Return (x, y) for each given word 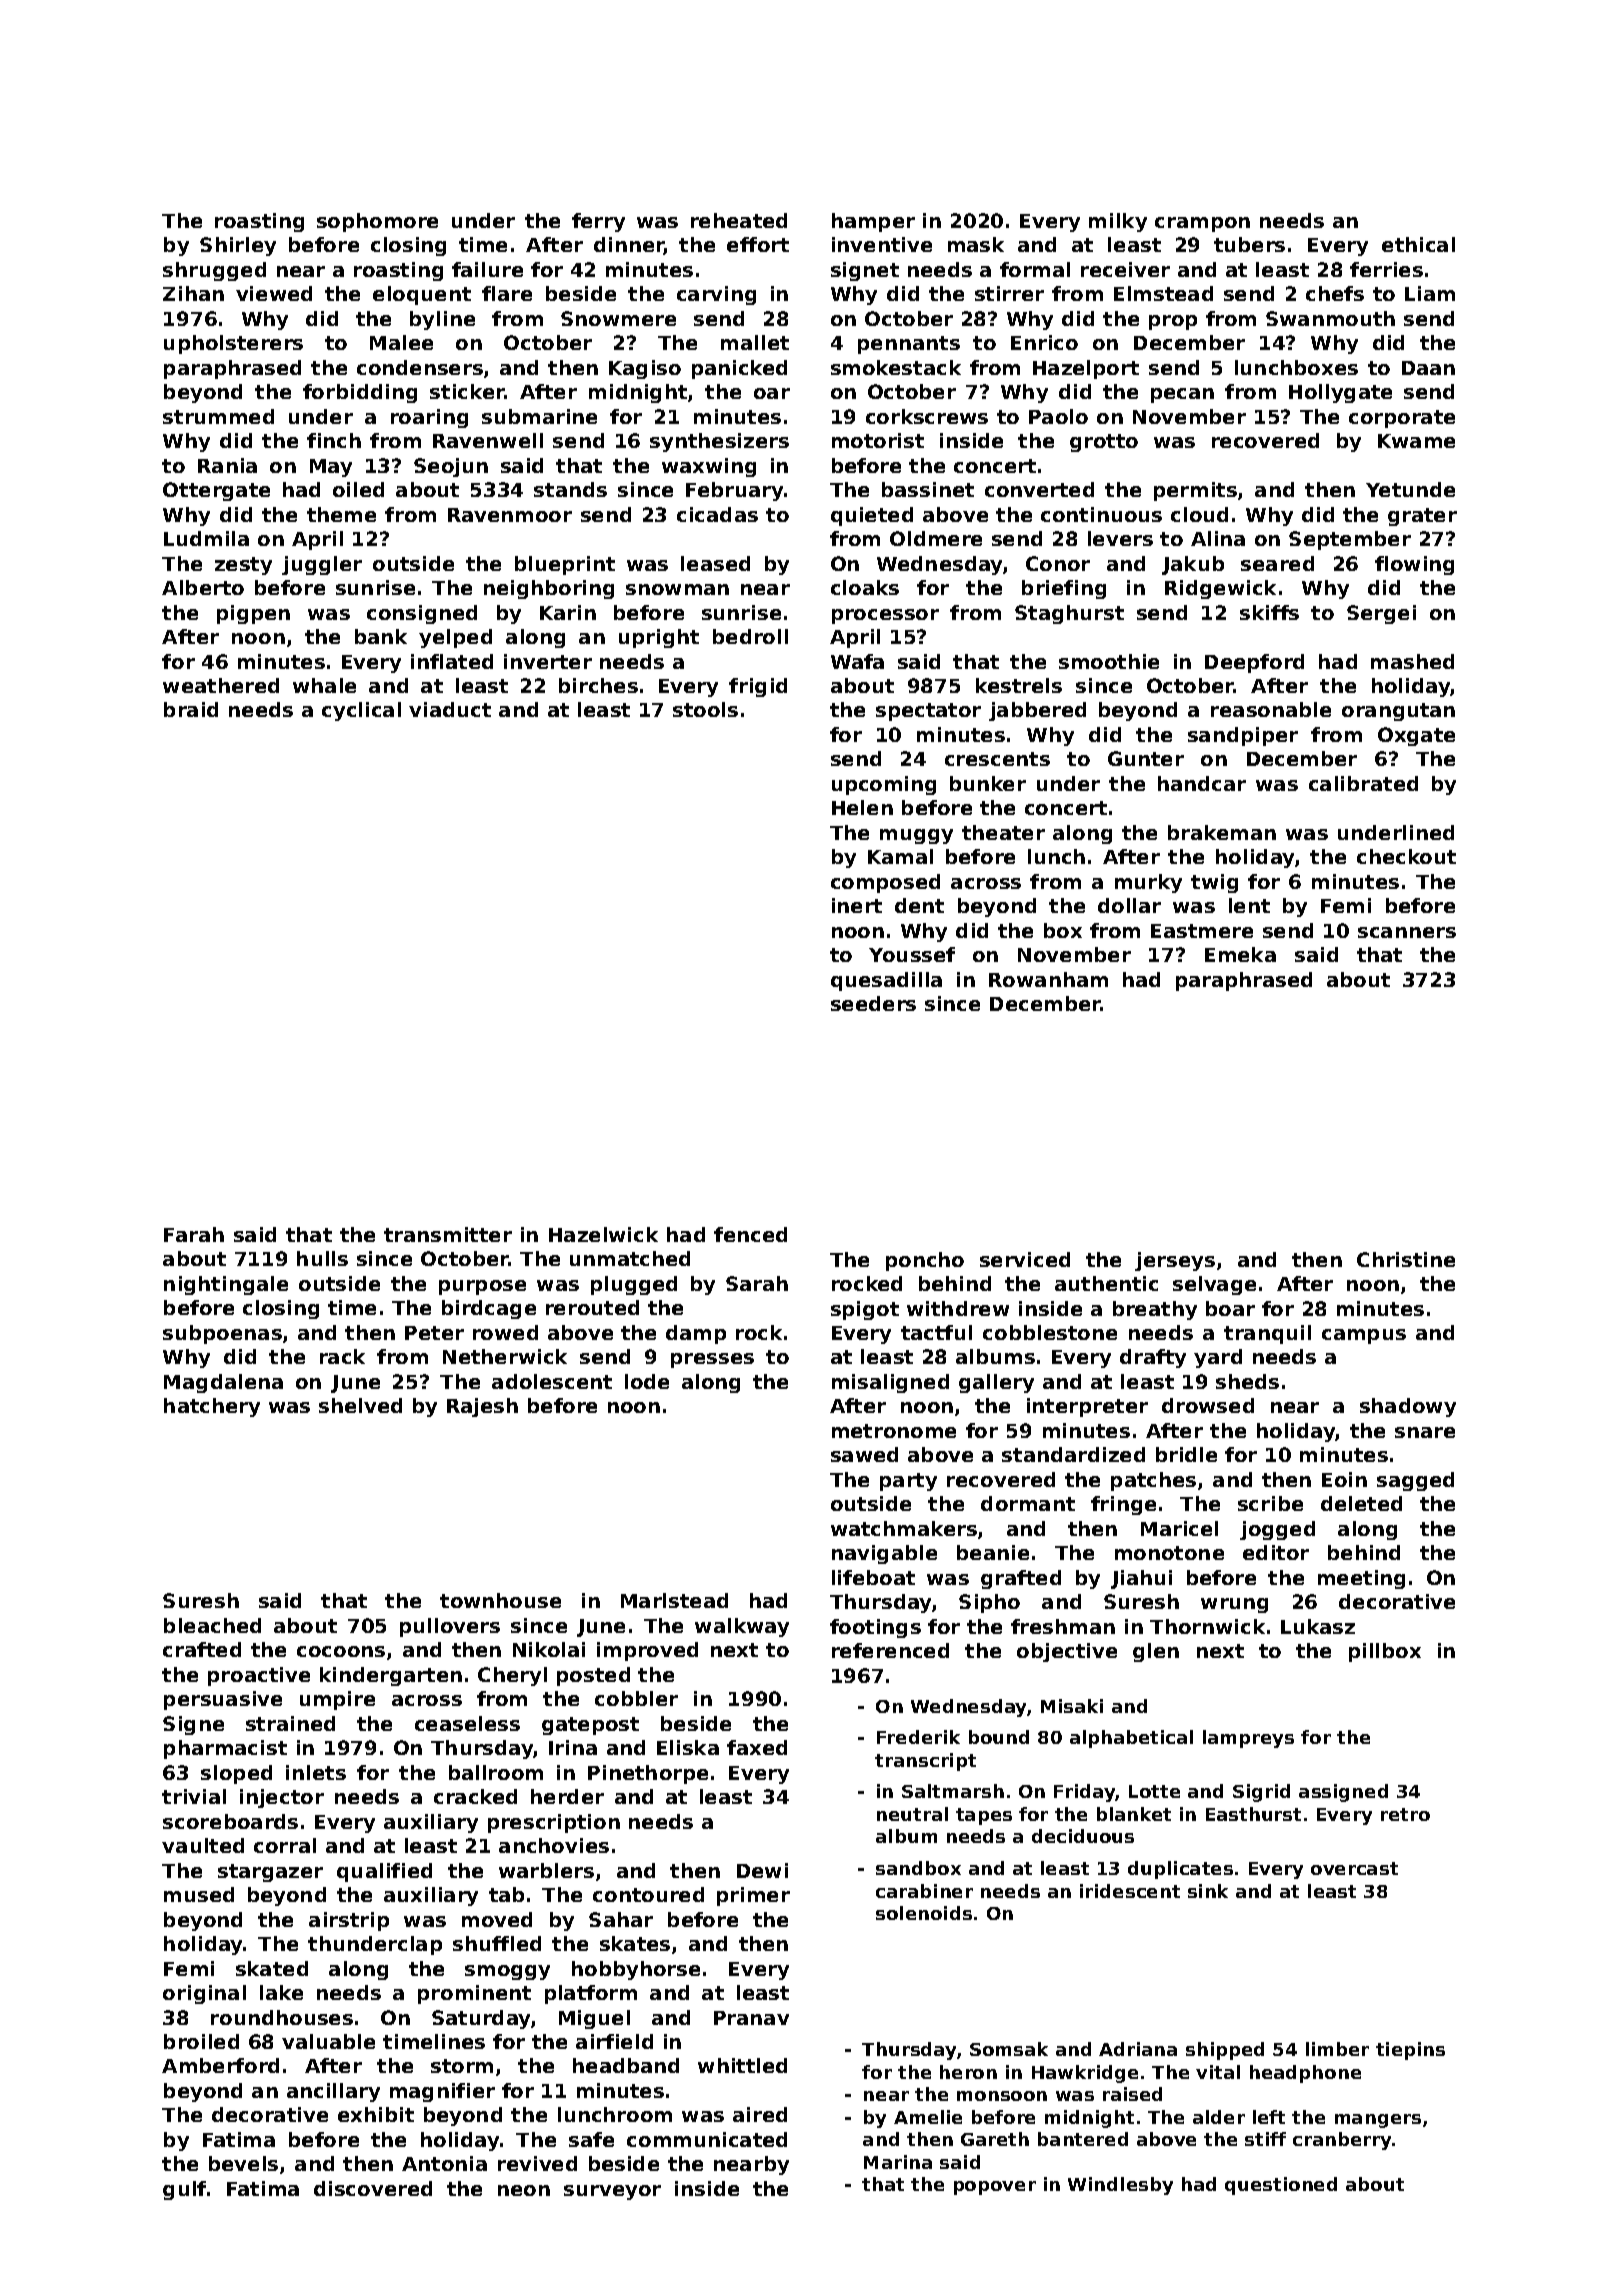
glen (1156, 1652)
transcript (925, 1762)
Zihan (193, 293)
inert (857, 905)
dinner (629, 246)
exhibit (376, 2114)
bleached (212, 1625)
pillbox (1385, 1652)
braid (191, 709)
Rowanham (1048, 979)
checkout (1406, 856)
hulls (322, 1258)
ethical (1418, 244)
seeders (873, 1003)
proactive (259, 1676)
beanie (993, 1552)
